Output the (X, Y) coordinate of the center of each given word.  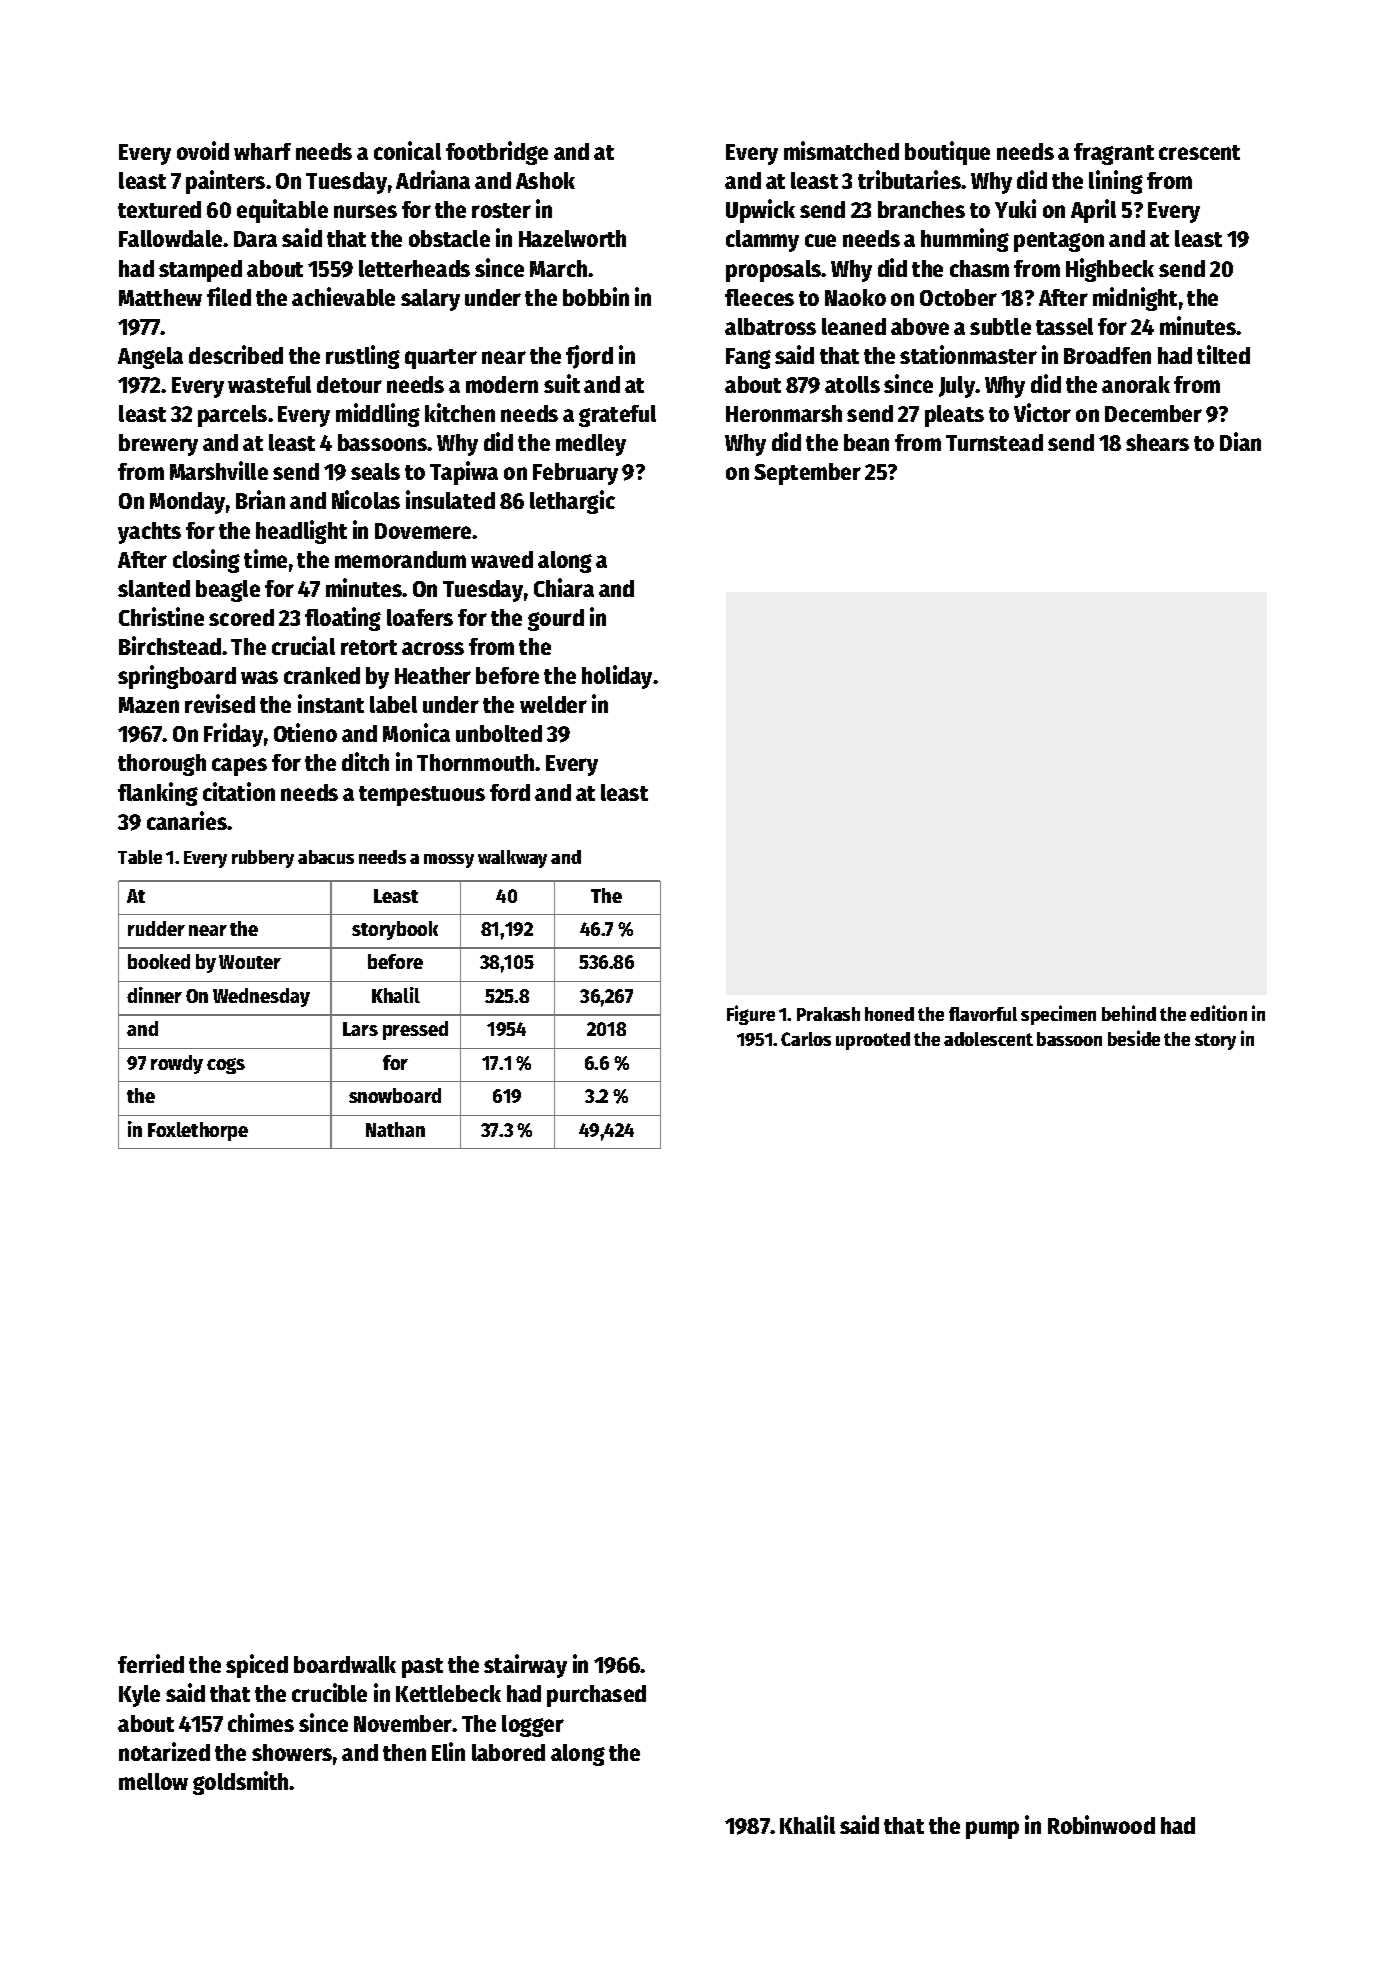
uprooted (873, 1041)
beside (1134, 1038)
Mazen (149, 705)
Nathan (395, 1129)
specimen (1058, 1015)
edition (1218, 1013)
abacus (326, 857)
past (422, 1668)
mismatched (841, 150)
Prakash (828, 1014)
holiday (617, 677)
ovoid (203, 150)
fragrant (1114, 154)
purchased (596, 1696)
